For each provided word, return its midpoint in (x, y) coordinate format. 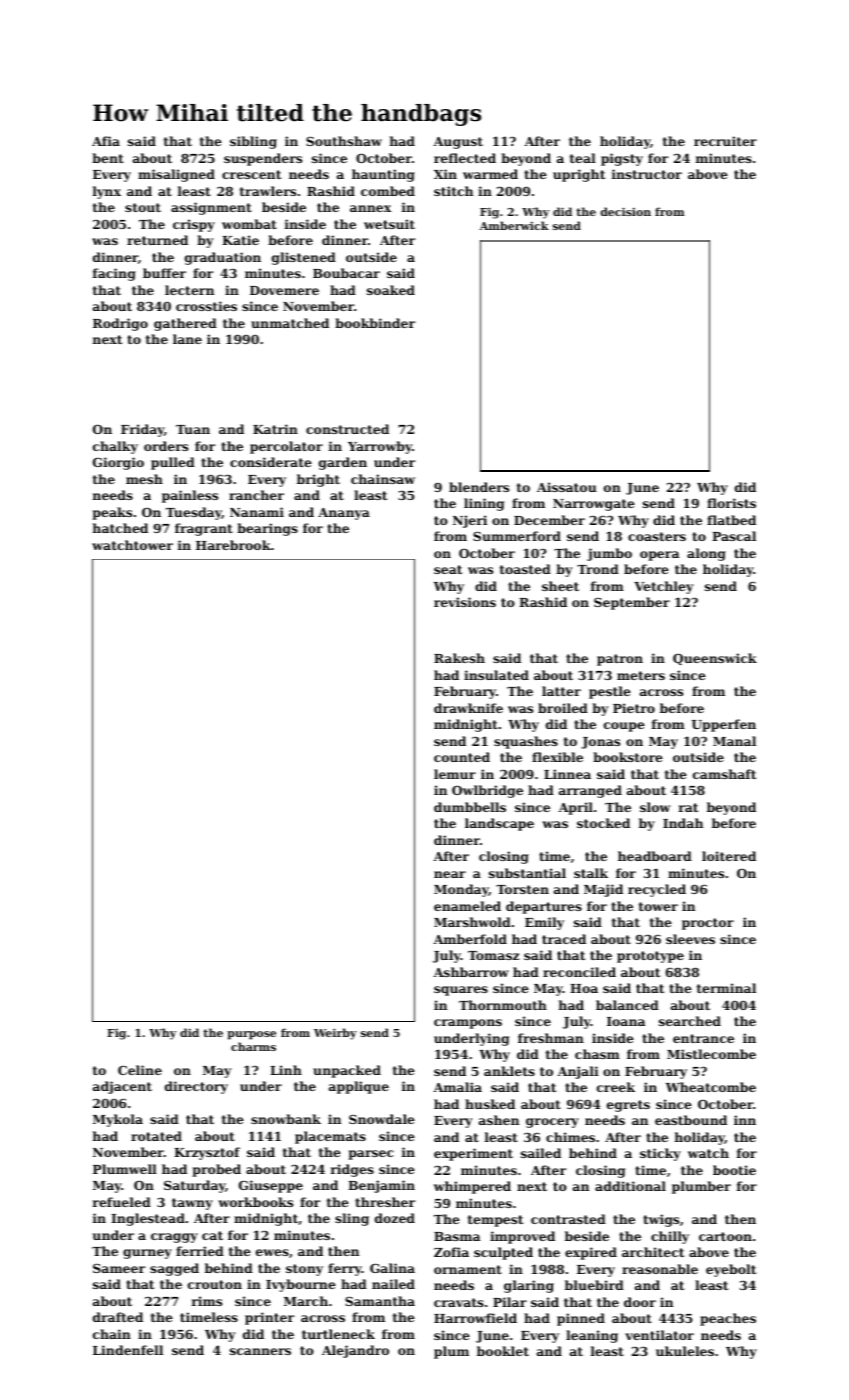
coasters (657, 536)
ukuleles (685, 1351)
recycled (657, 890)
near (450, 874)
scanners (260, 1351)
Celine (140, 1070)
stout (143, 207)
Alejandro (355, 1351)
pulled (173, 463)
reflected (465, 158)
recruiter (725, 141)
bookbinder (375, 323)
